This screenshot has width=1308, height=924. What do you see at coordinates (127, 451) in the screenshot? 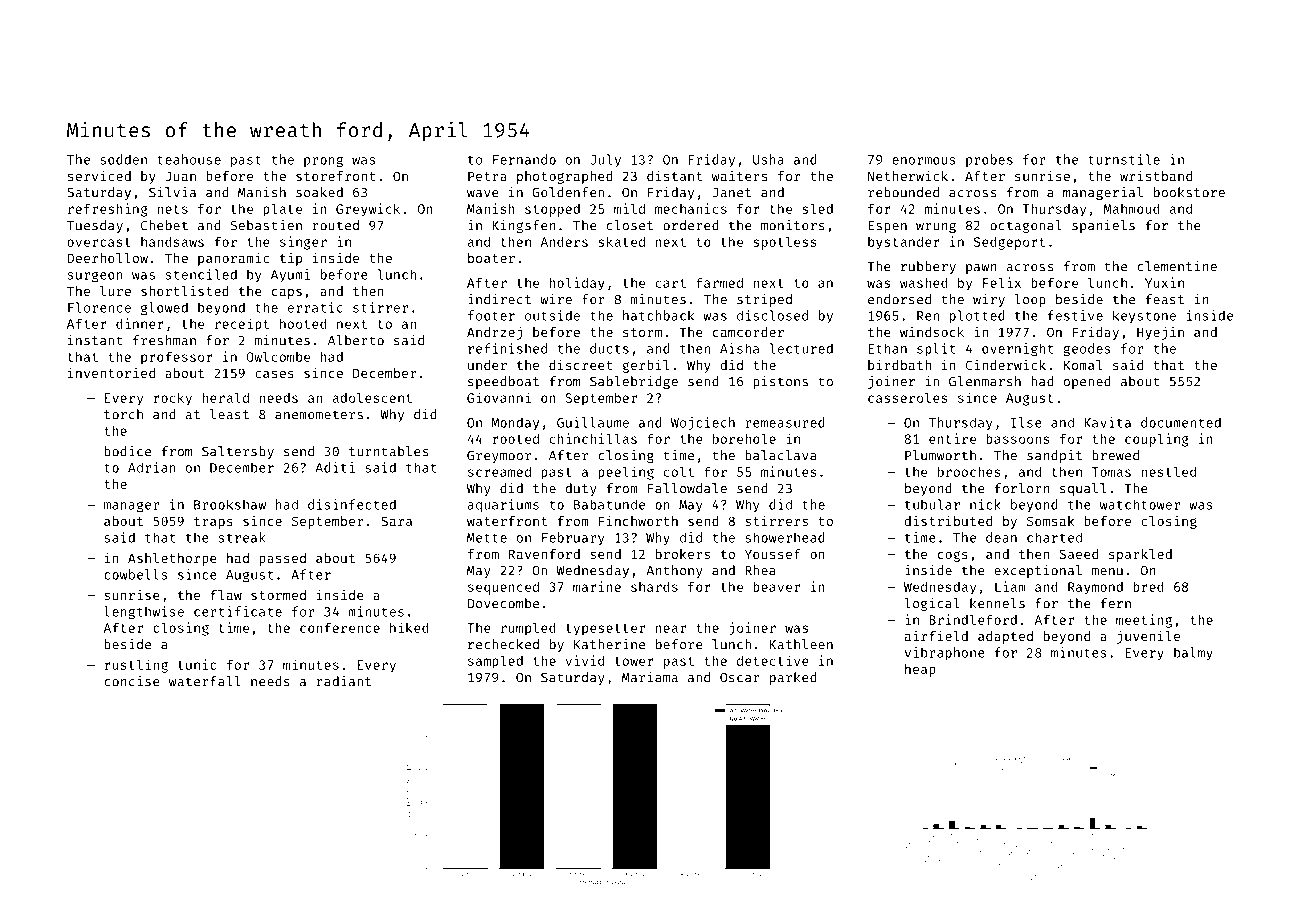
I see `bodice` at bounding box center [127, 451].
